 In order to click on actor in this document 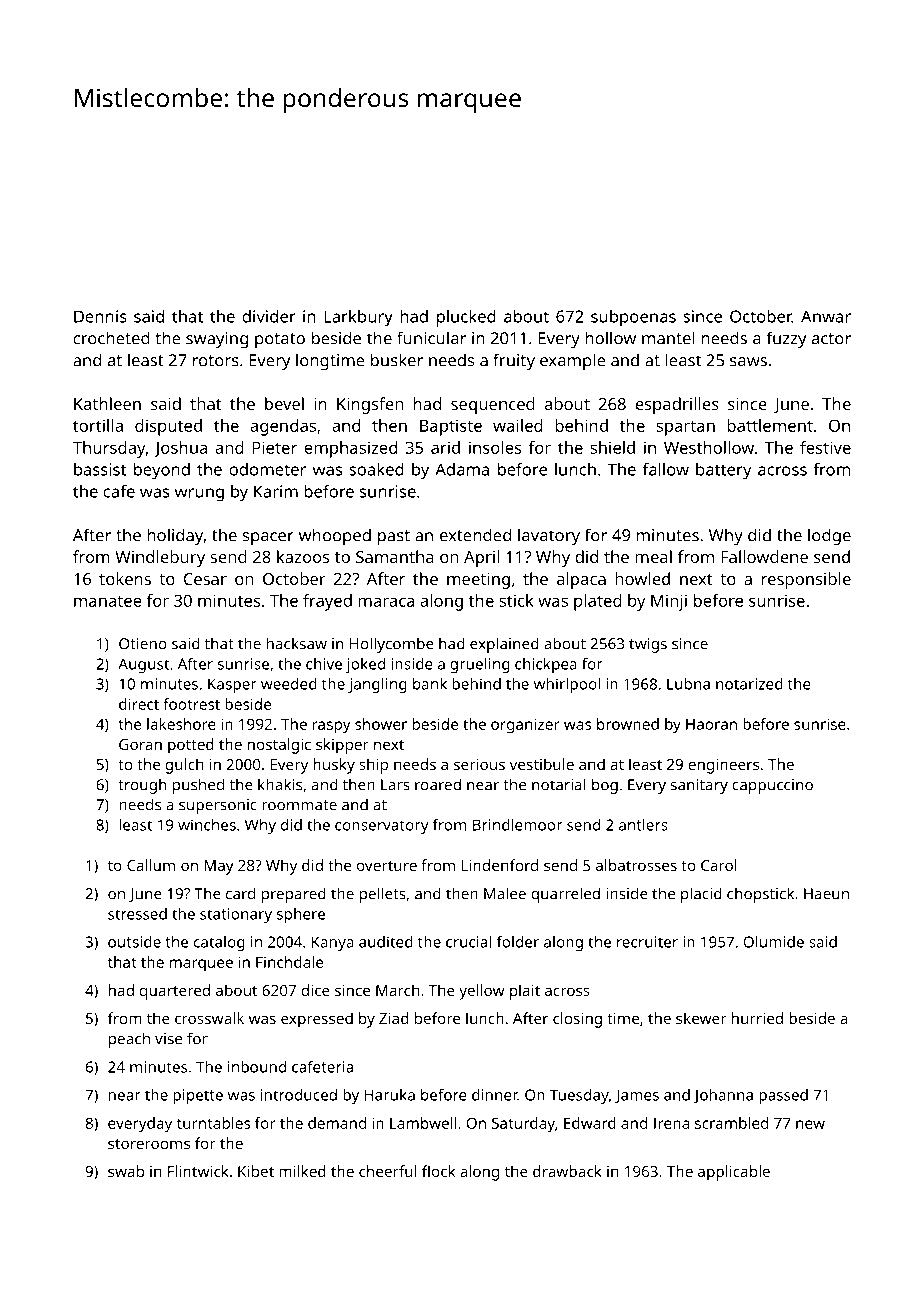, I will do `click(831, 339)`.
